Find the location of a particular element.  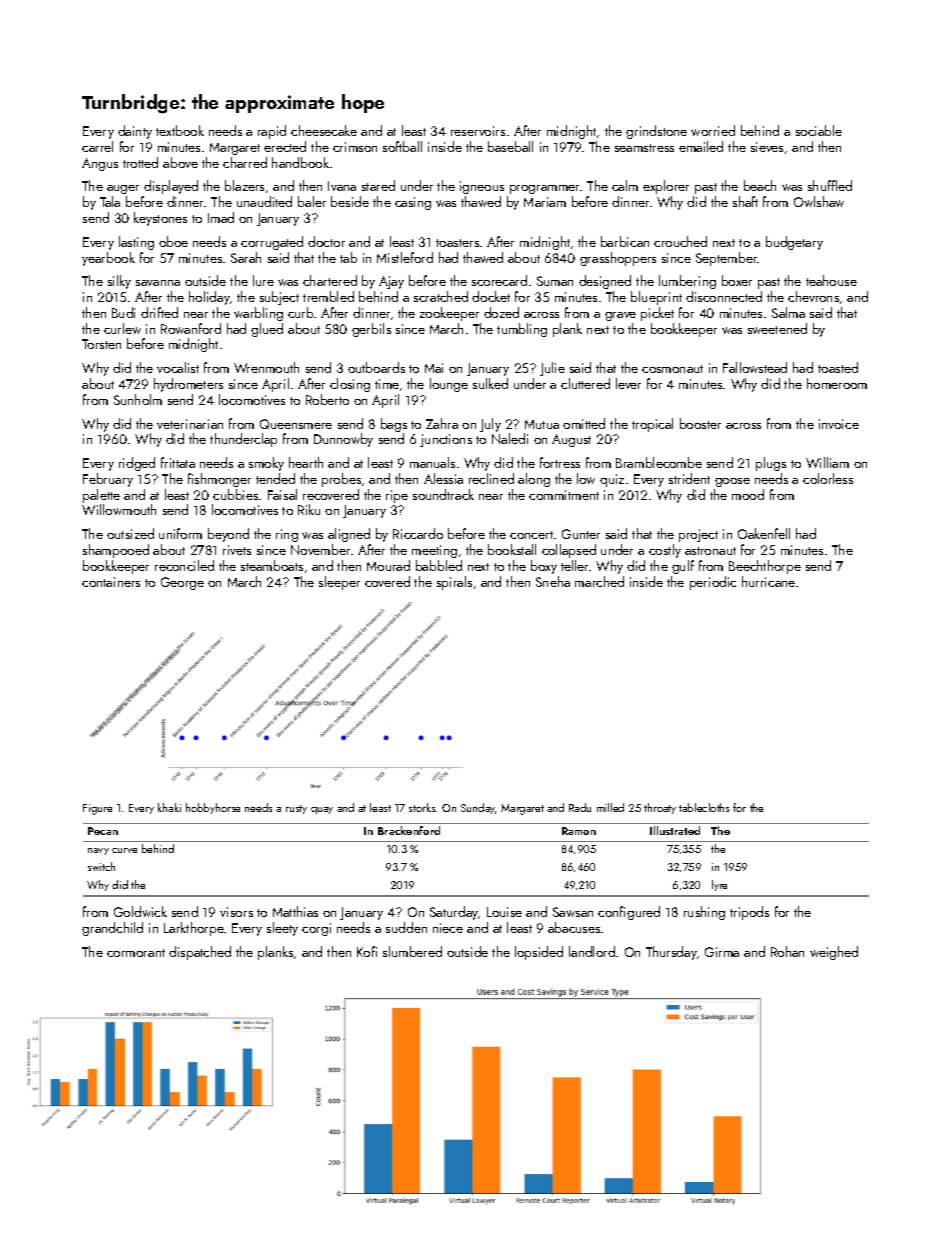

boxy is located at coordinates (544, 567).
